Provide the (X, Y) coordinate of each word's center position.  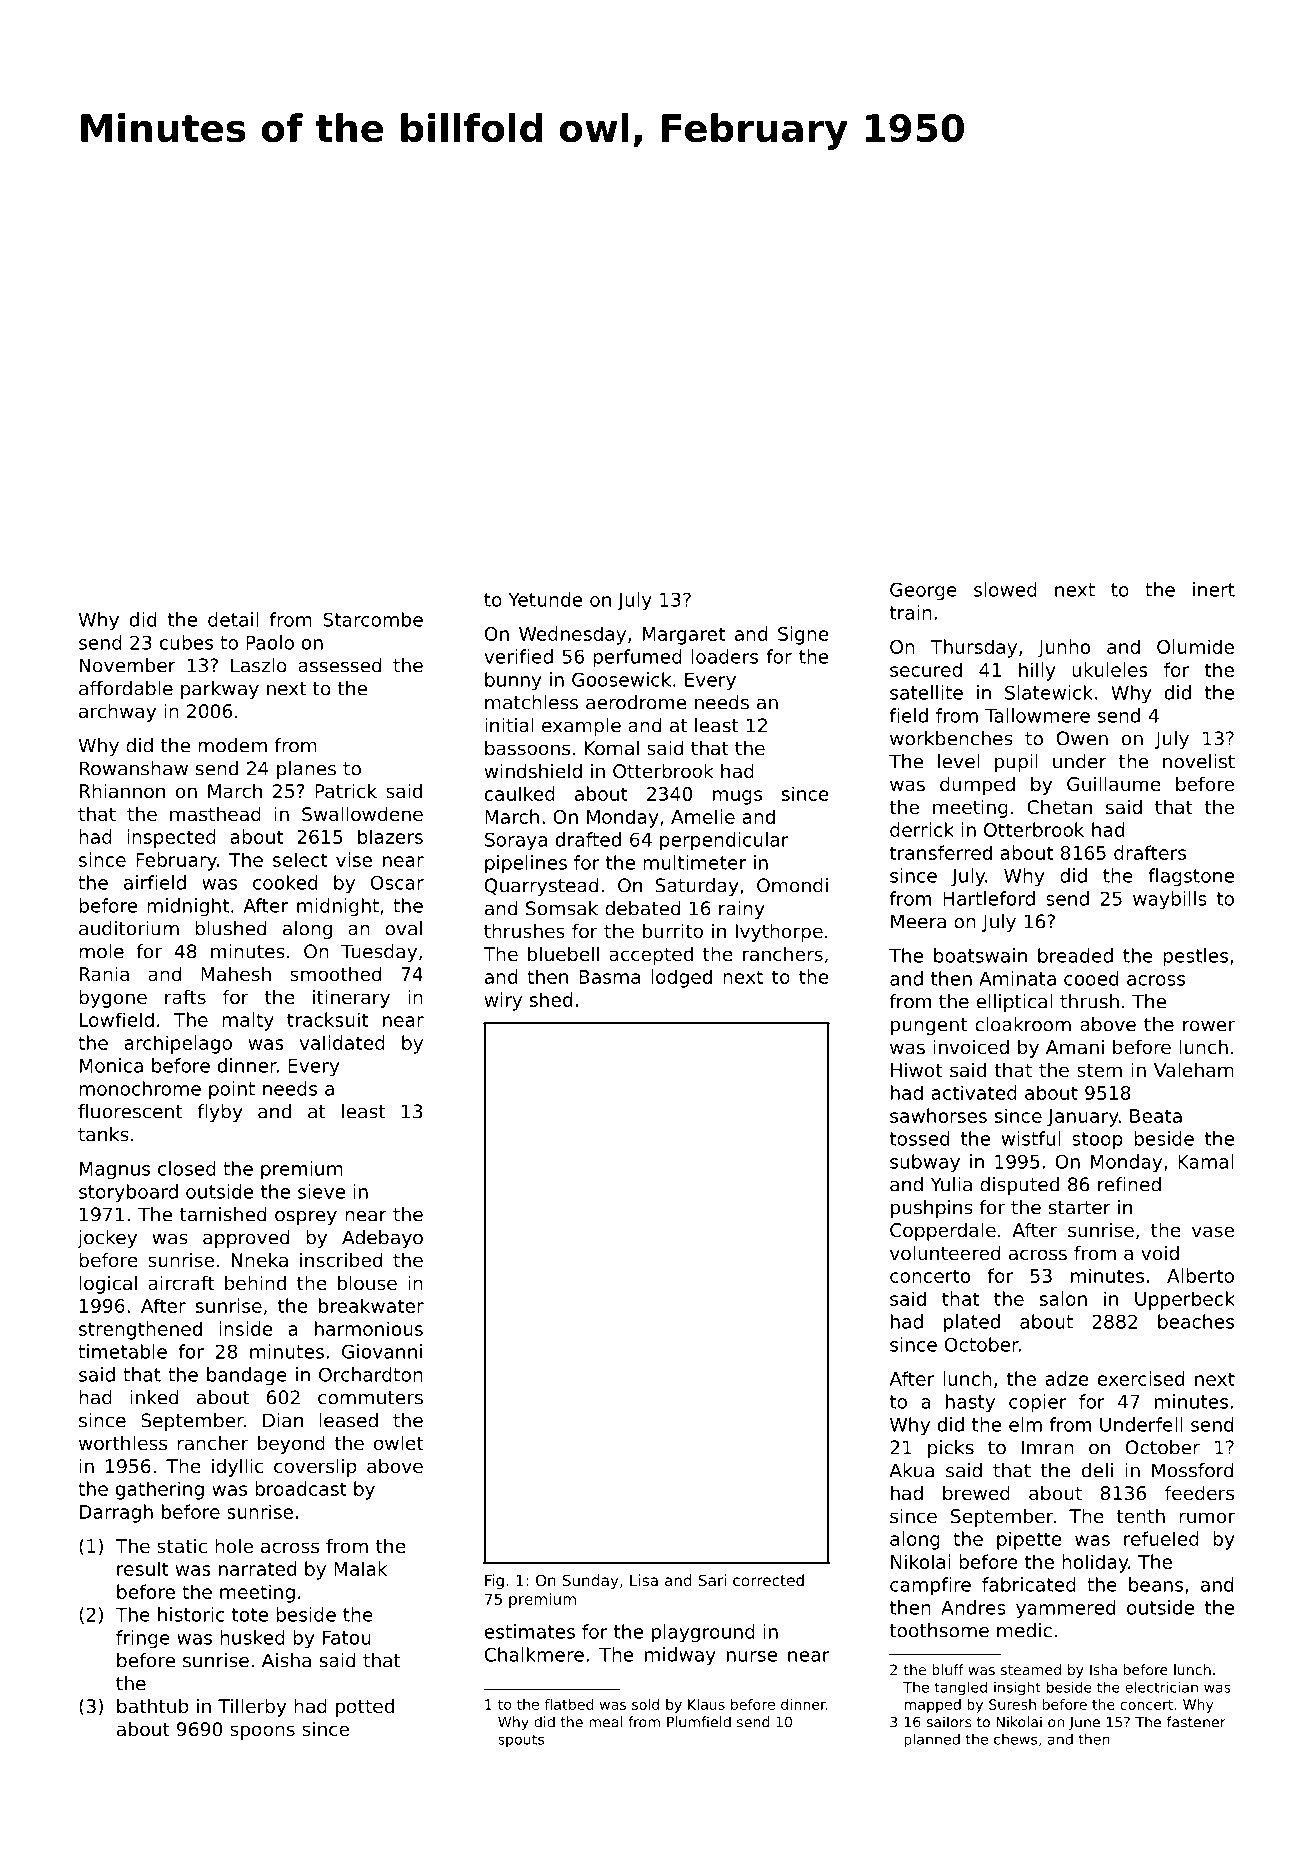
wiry (503, 1001)
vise (354, 859)
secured (926, 669)
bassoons (527, 747)
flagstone (1191, 877)
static (182, 1546)
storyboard (128, 1193)
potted (365, 1708)
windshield (533, 770)
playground (703, 1633)
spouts (521, 1741)
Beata (1156, 1116)
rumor (1207, 1517)
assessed (339, 665)
